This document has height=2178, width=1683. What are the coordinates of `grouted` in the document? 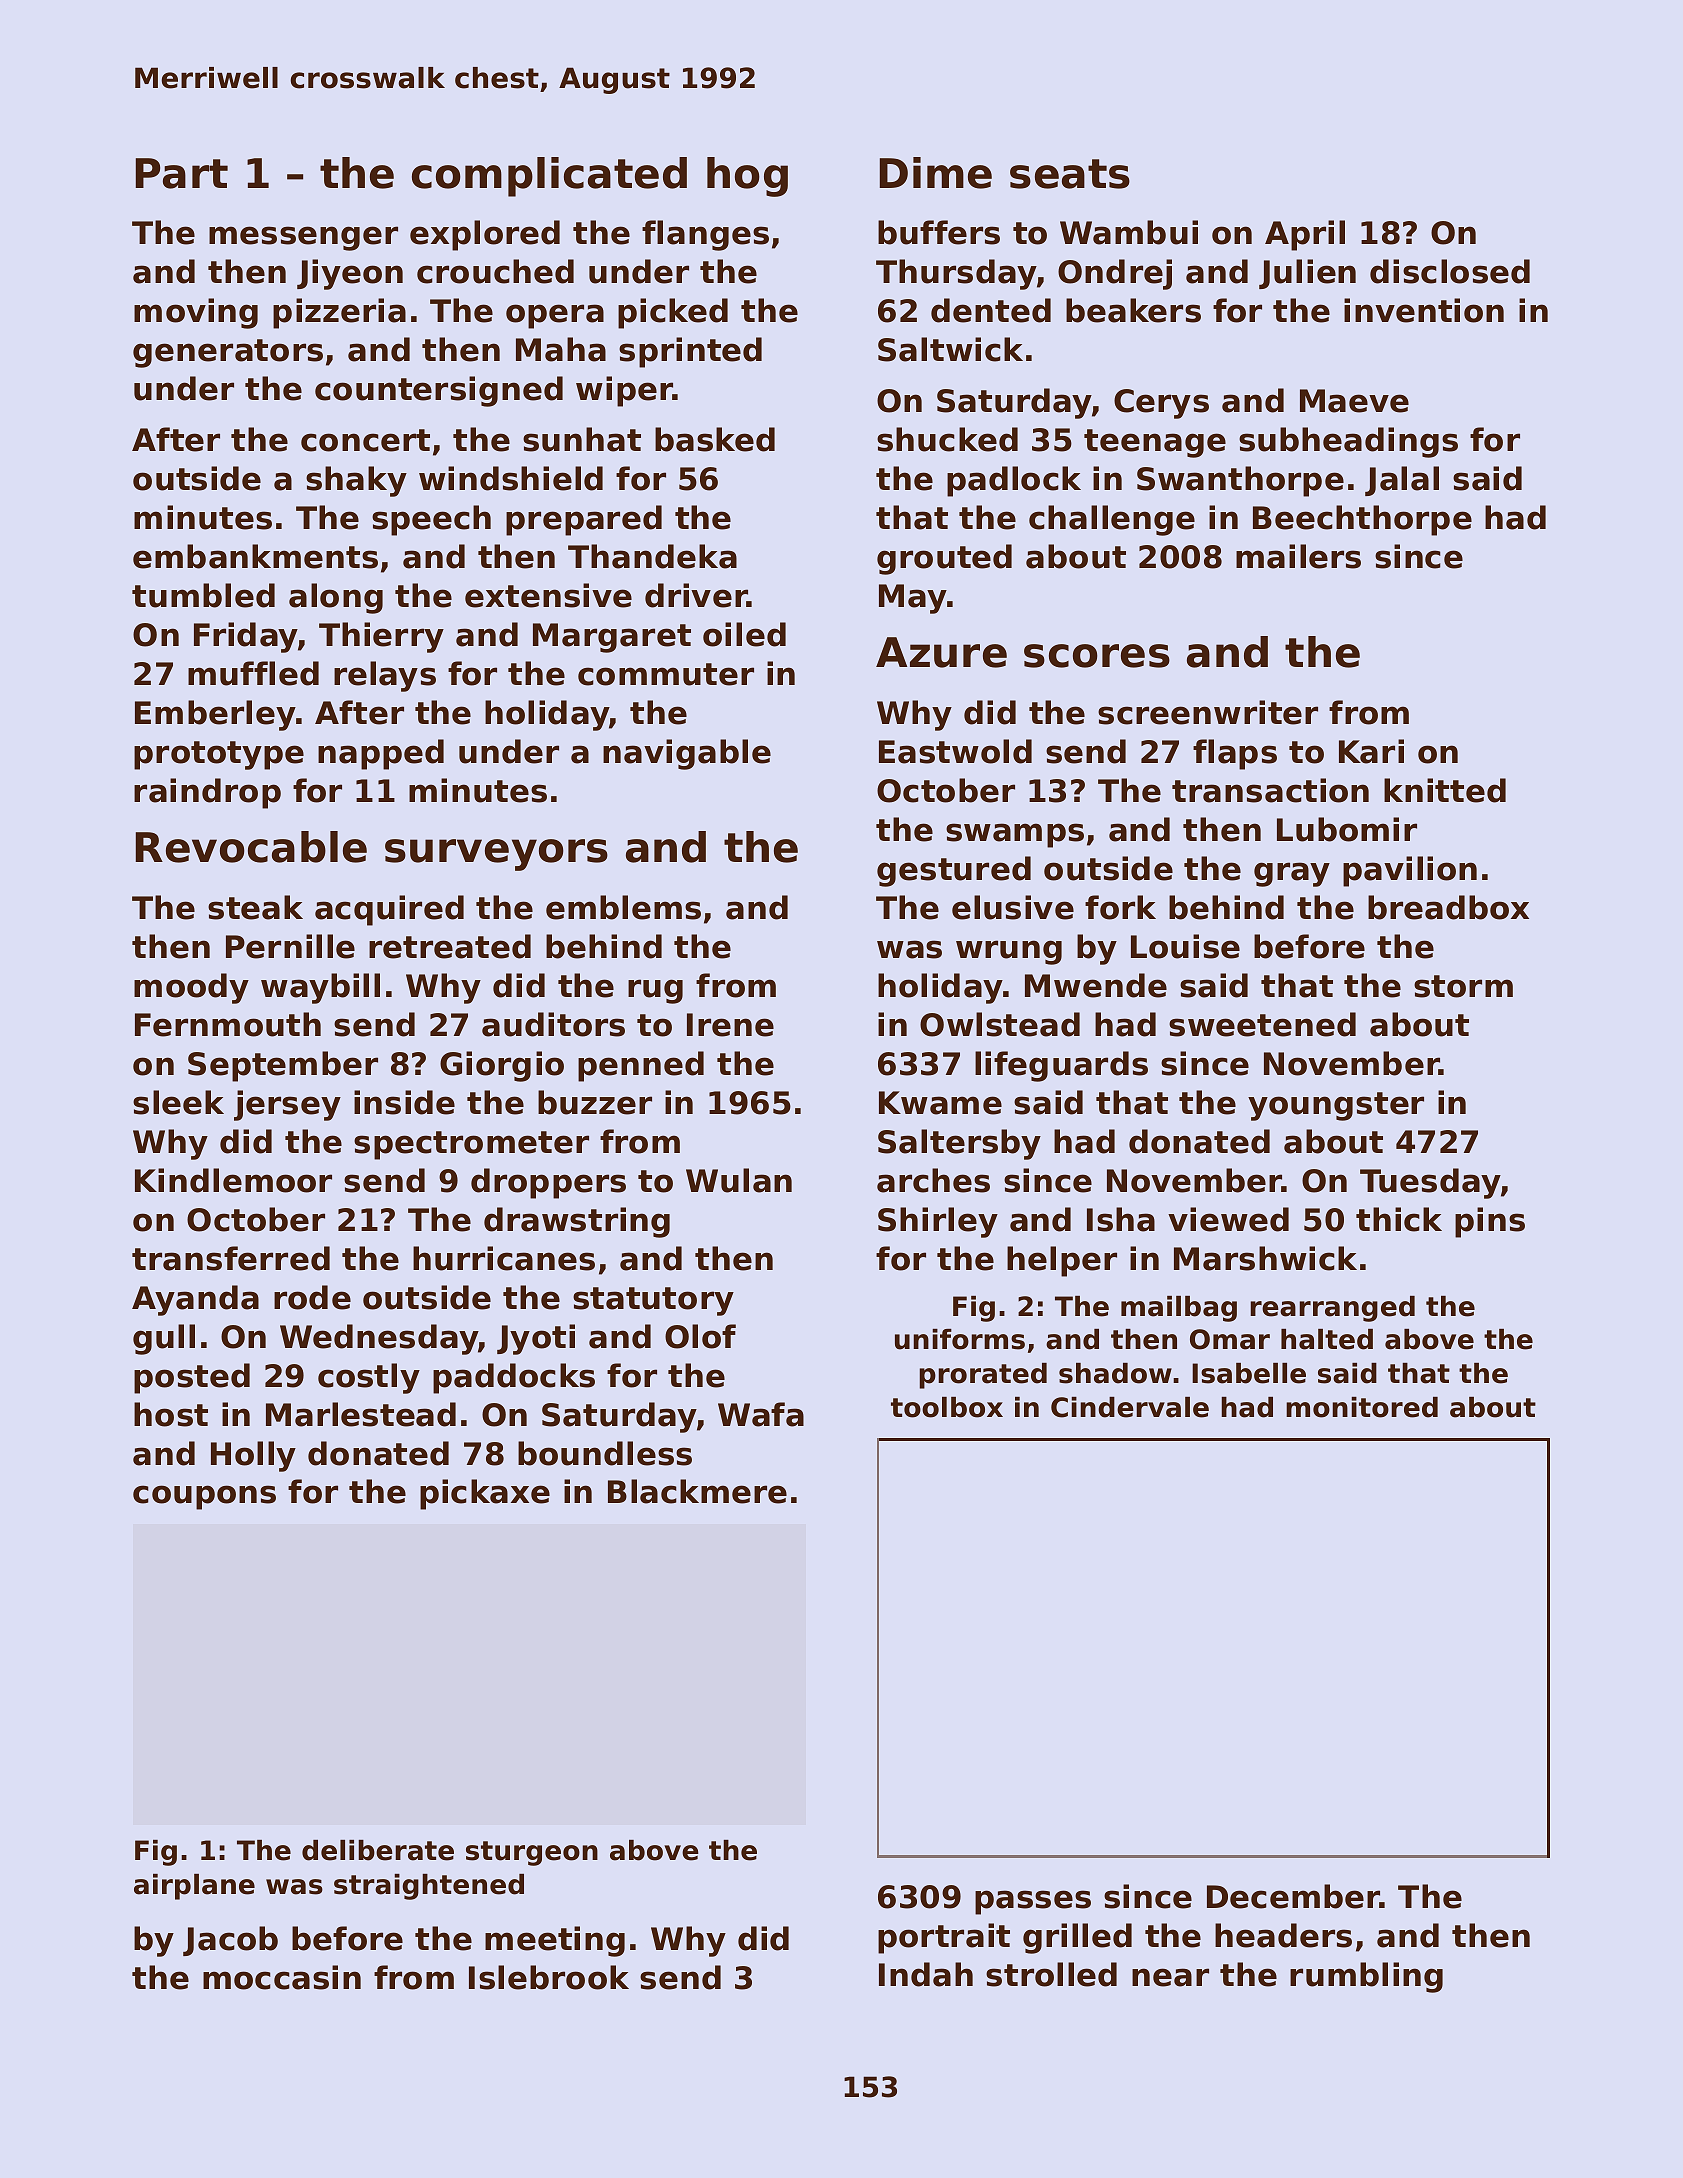 It's located at (944, 559).
